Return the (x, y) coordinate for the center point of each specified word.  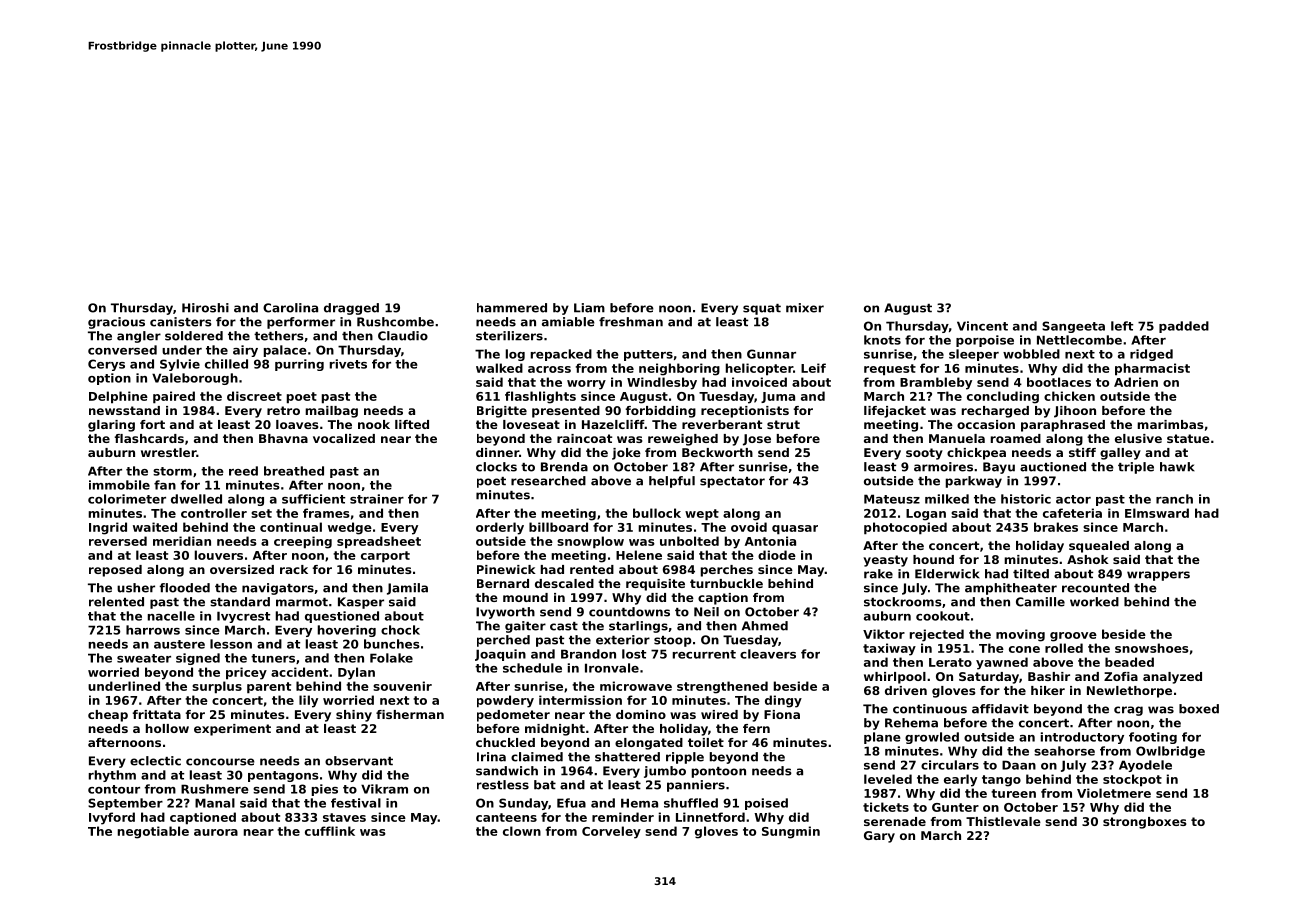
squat (762, 309)
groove (1073, 637)
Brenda (564, 467)
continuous (930, 709)
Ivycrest (243, 617)
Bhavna (283, 438)
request (890, 370)
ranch (1174, 499)
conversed (122, 350)
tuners (273, 658)
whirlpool (895, 678)
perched (503, 641)
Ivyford (112, 818)
